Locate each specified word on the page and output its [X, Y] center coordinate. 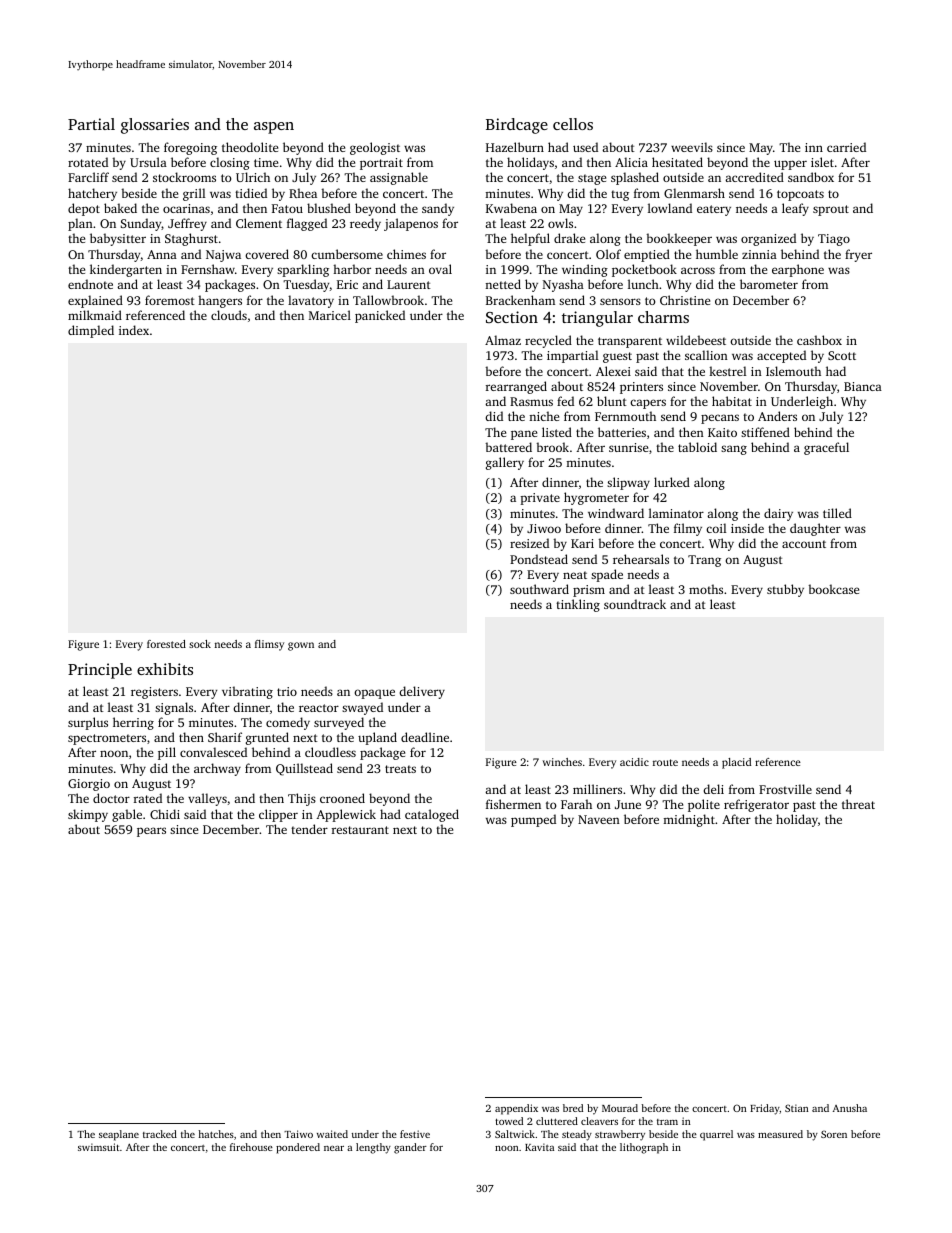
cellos [573, 124]
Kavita [539, 1147]
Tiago [834, 240]
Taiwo [298, 1134]
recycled [548, 341]
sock [200, 644]
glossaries [155, 126]
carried [846, 147]
